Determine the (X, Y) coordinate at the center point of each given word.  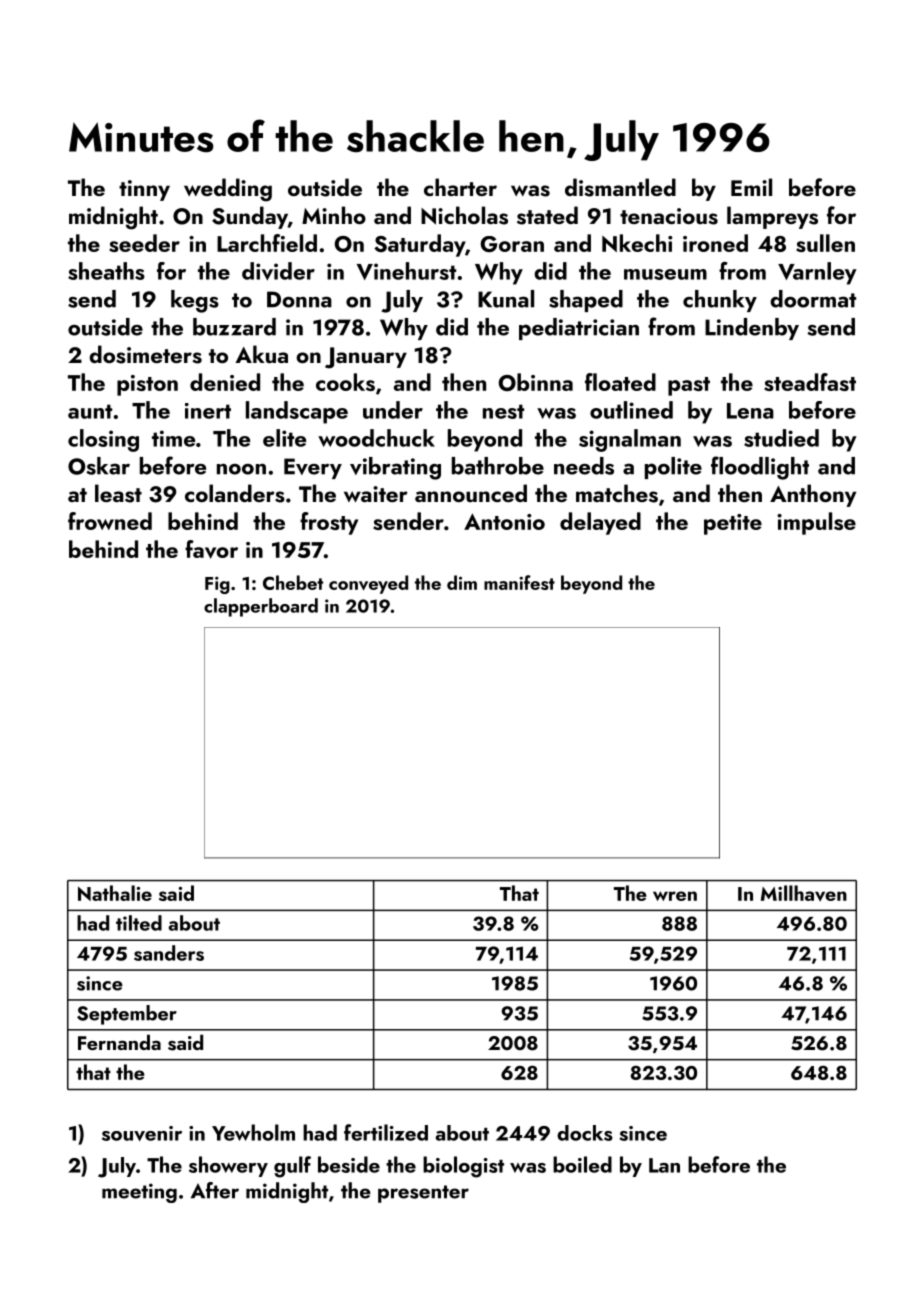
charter (460, 187)
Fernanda (119, 1042)
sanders (169, 953)
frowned (110, 521)
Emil (751, 187)
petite (733, 524)
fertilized (386, 1132)
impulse (816, 523)
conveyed (368, 584)
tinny (144, 190)
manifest (519, 582)
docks (585, 1133)
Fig (217, 585)
